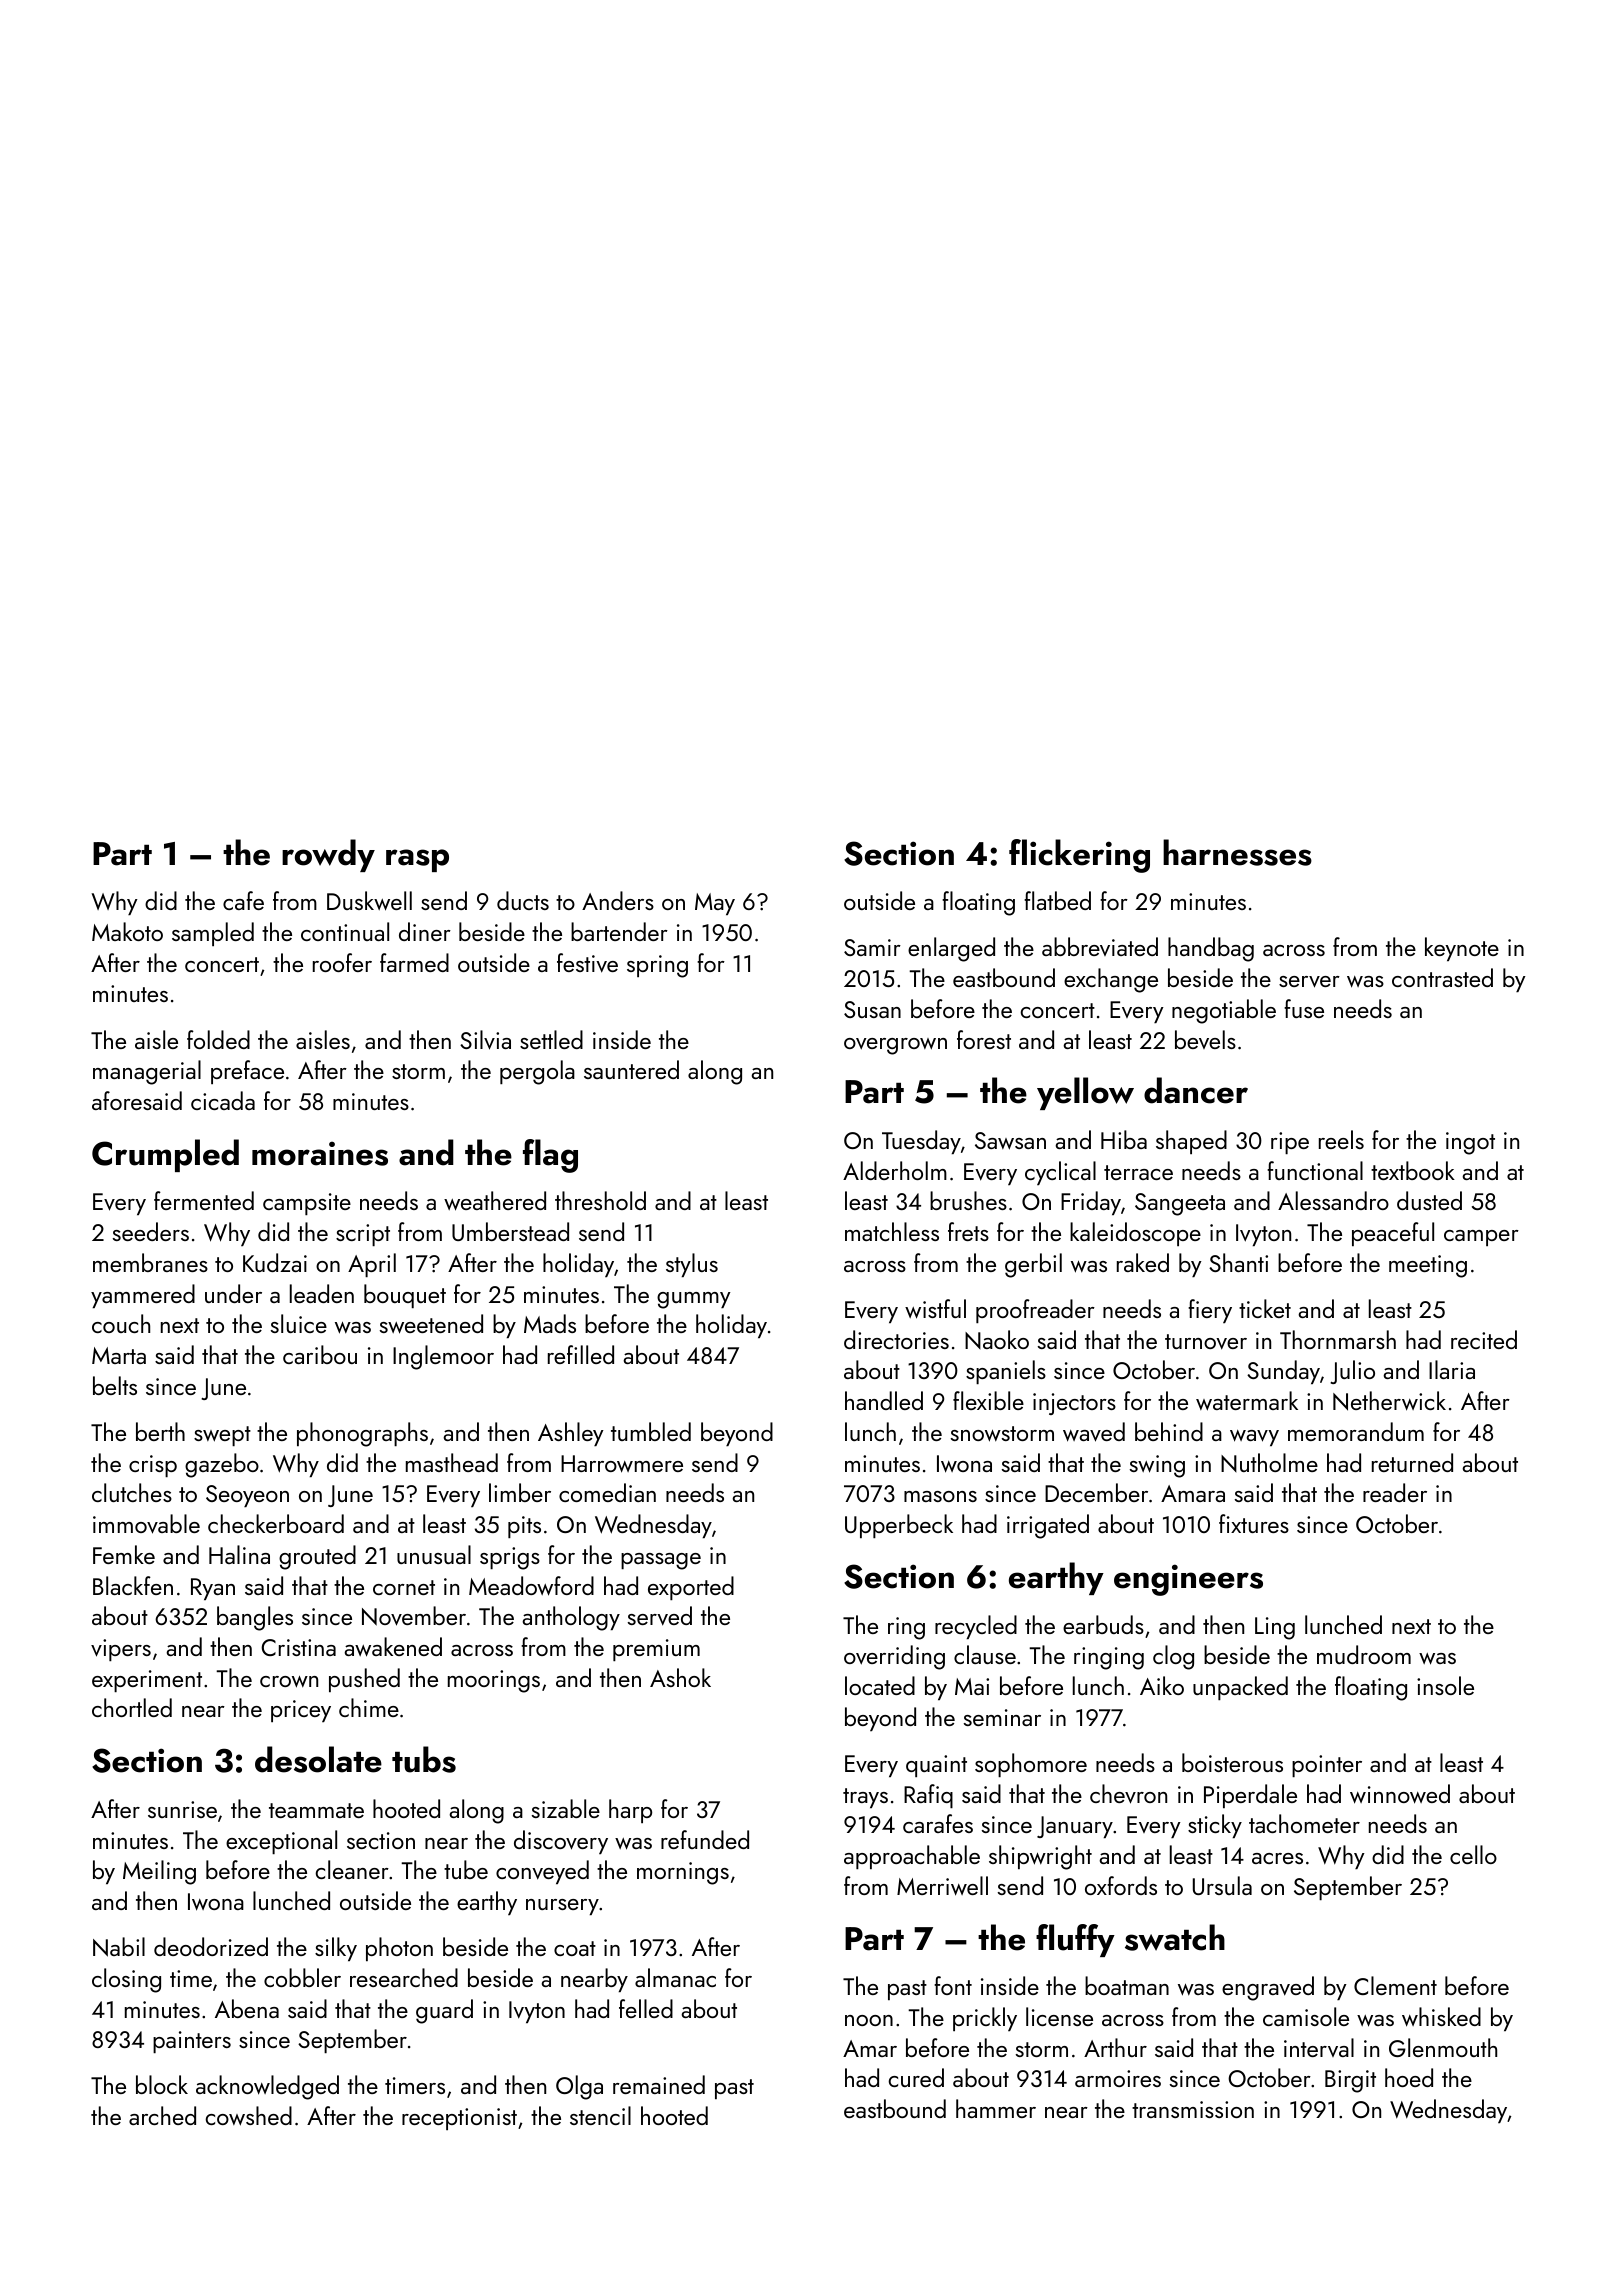  Describe the element at coordinates (1237, 852) in the document. I see `harnesses` at that location.
